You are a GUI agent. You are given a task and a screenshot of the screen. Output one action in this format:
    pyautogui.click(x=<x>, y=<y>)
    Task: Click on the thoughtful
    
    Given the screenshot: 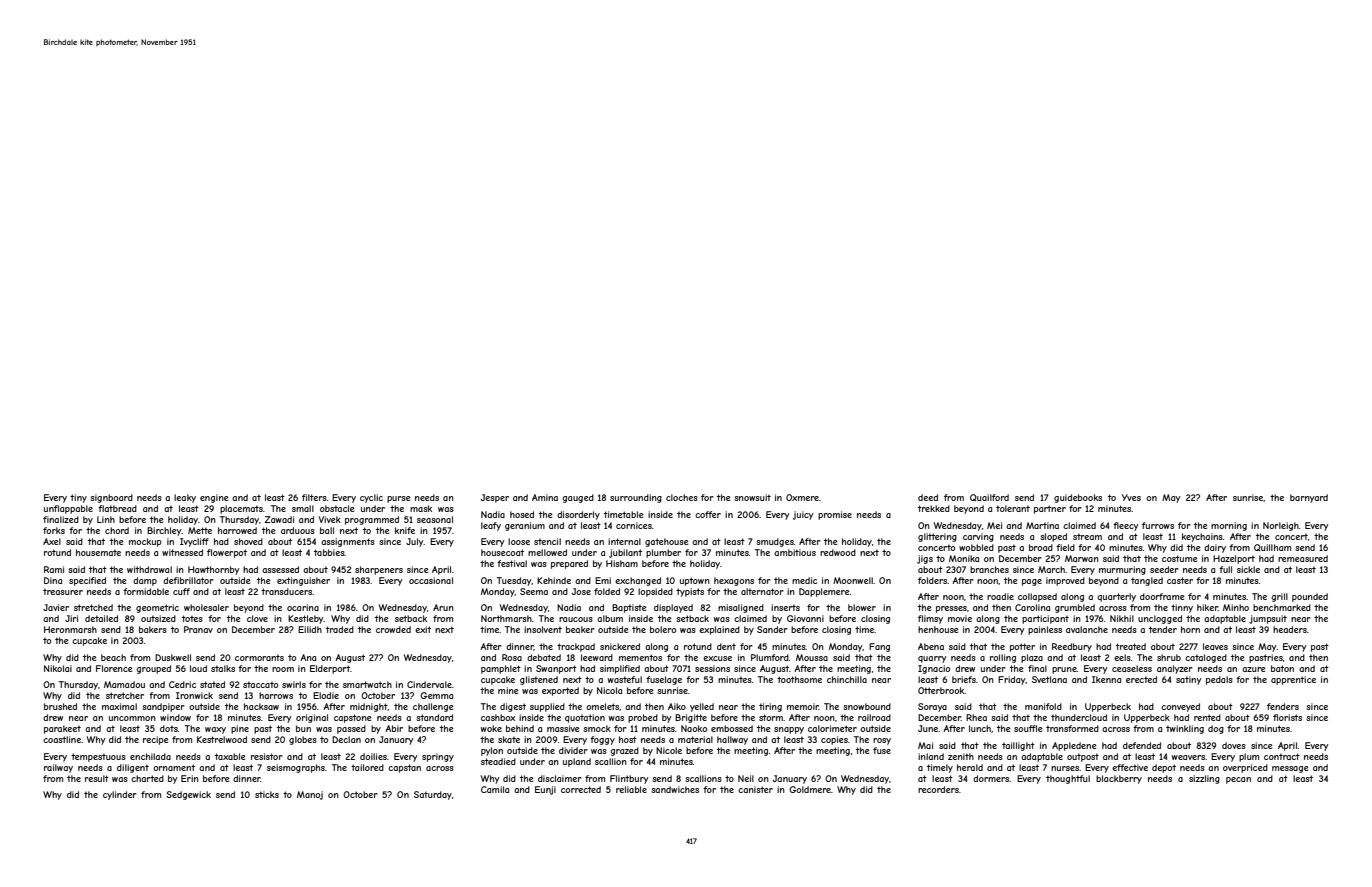 What is the action you would take?
    pyautogui.click(x=1068, y=779)
